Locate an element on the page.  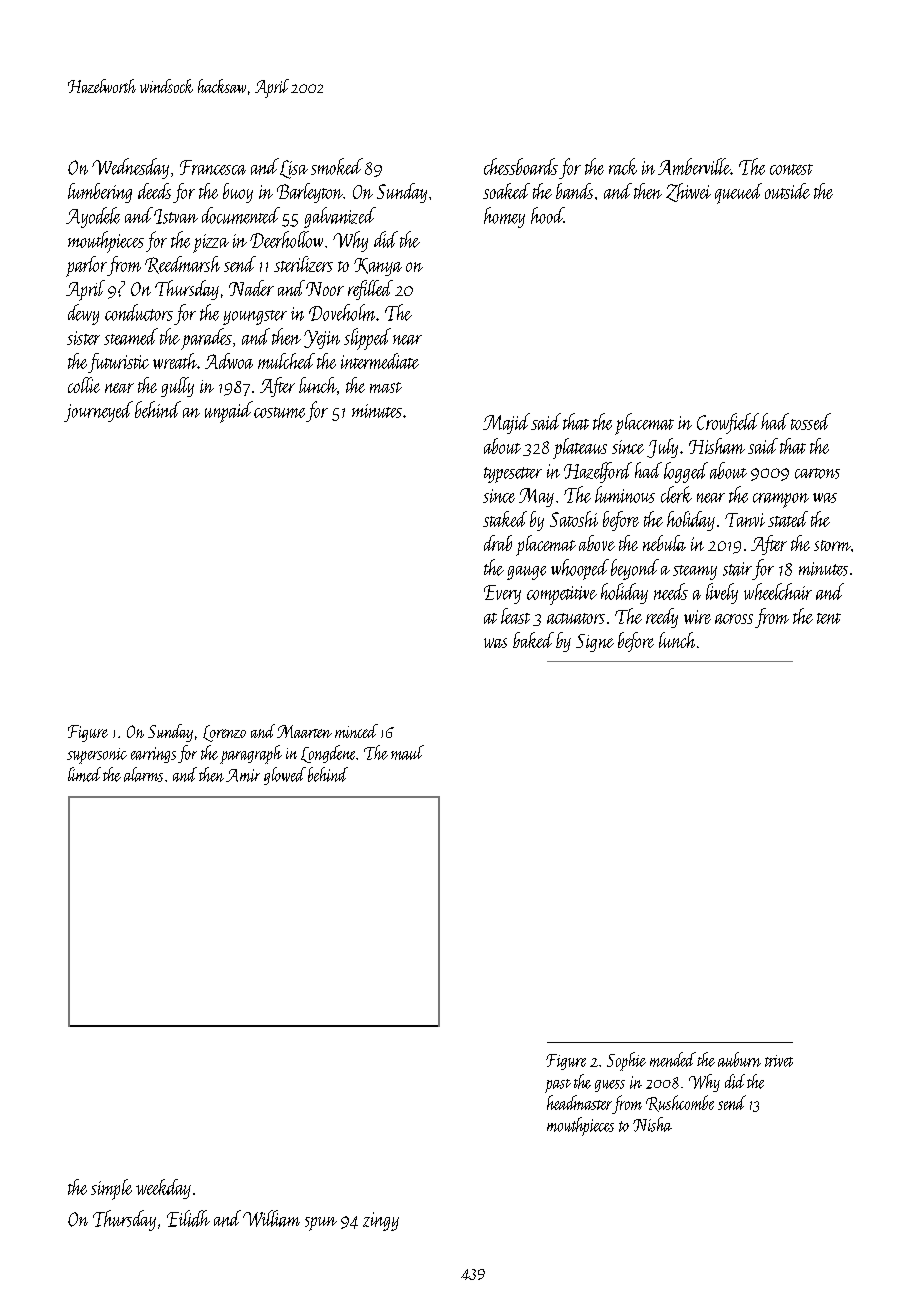
spun is located at coordinates (321, 1224).
